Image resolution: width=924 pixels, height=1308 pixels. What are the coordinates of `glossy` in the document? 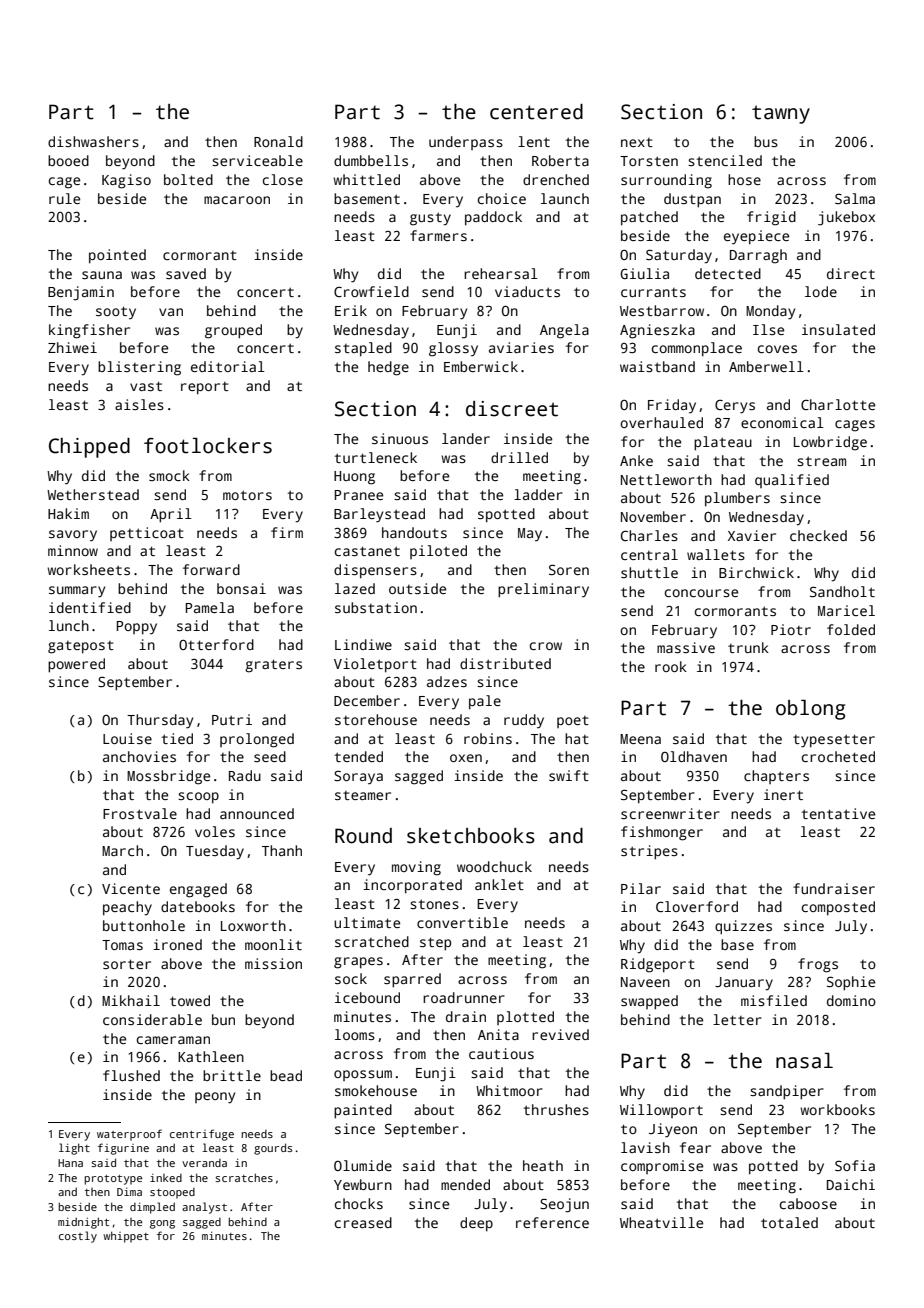 It's located at (453, 349).
